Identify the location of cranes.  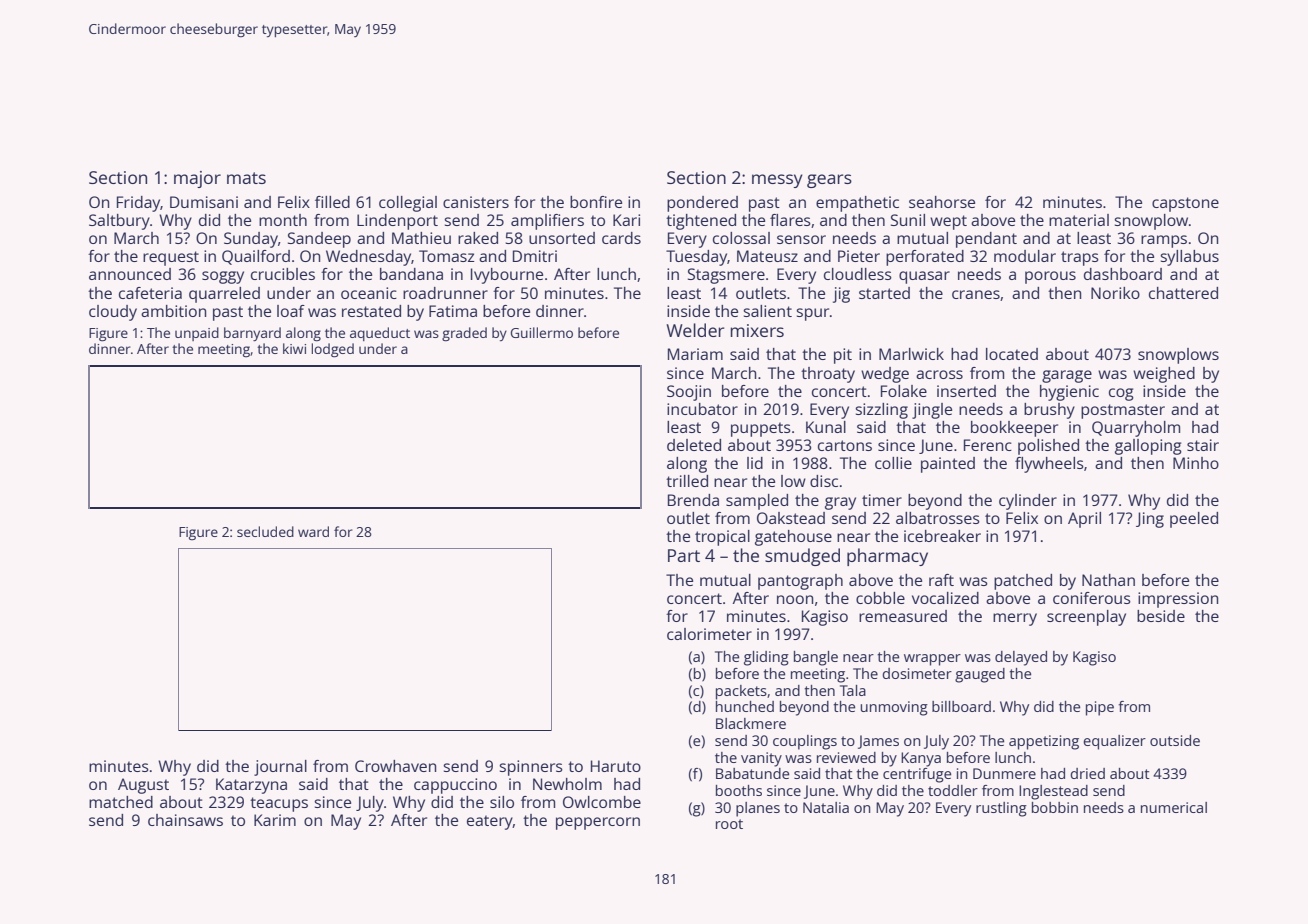
(976, 294).
